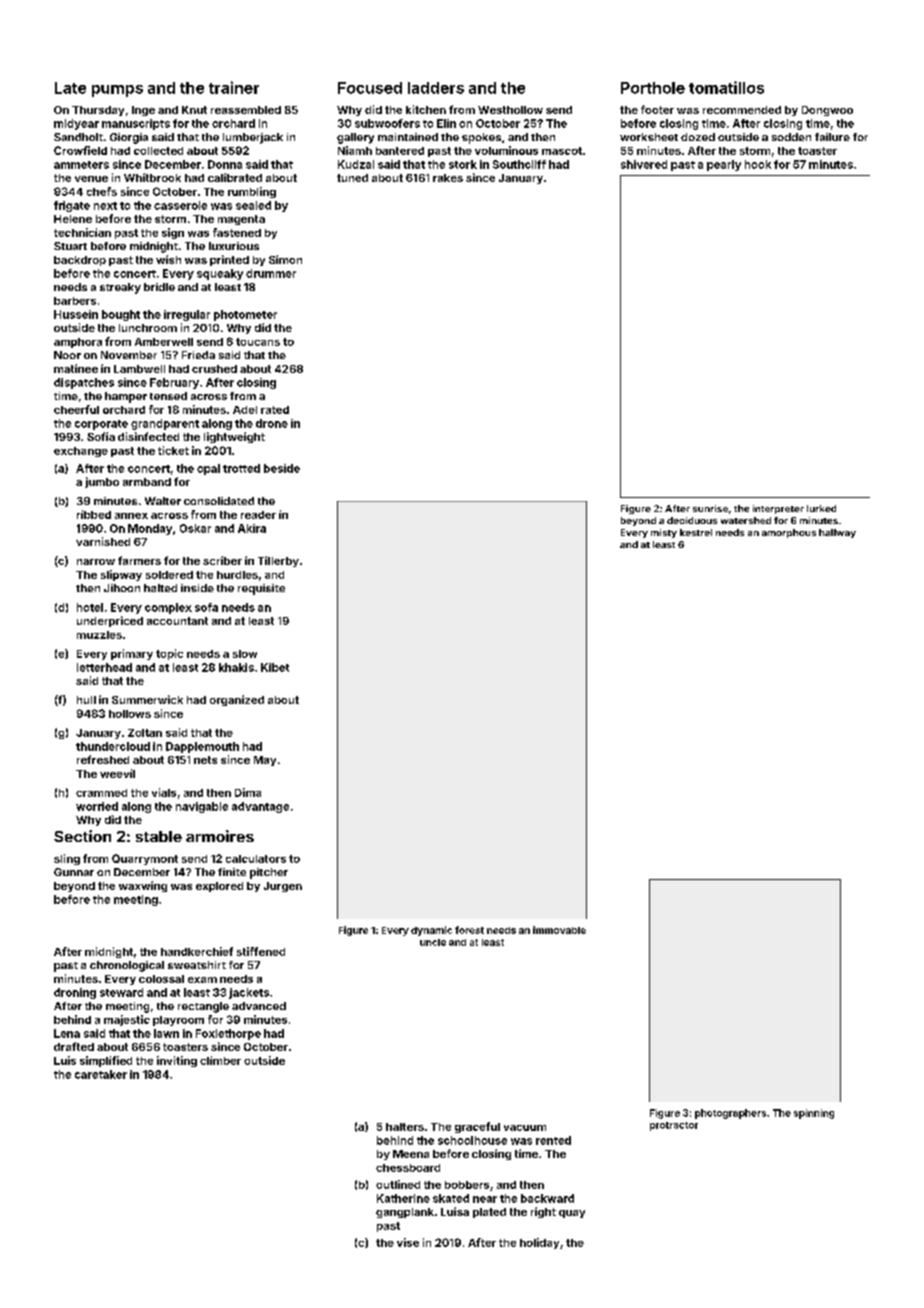 Image resolution: width=924 pixels, height=1308 pixels. I want to click on chronological, so click(127, 966).
